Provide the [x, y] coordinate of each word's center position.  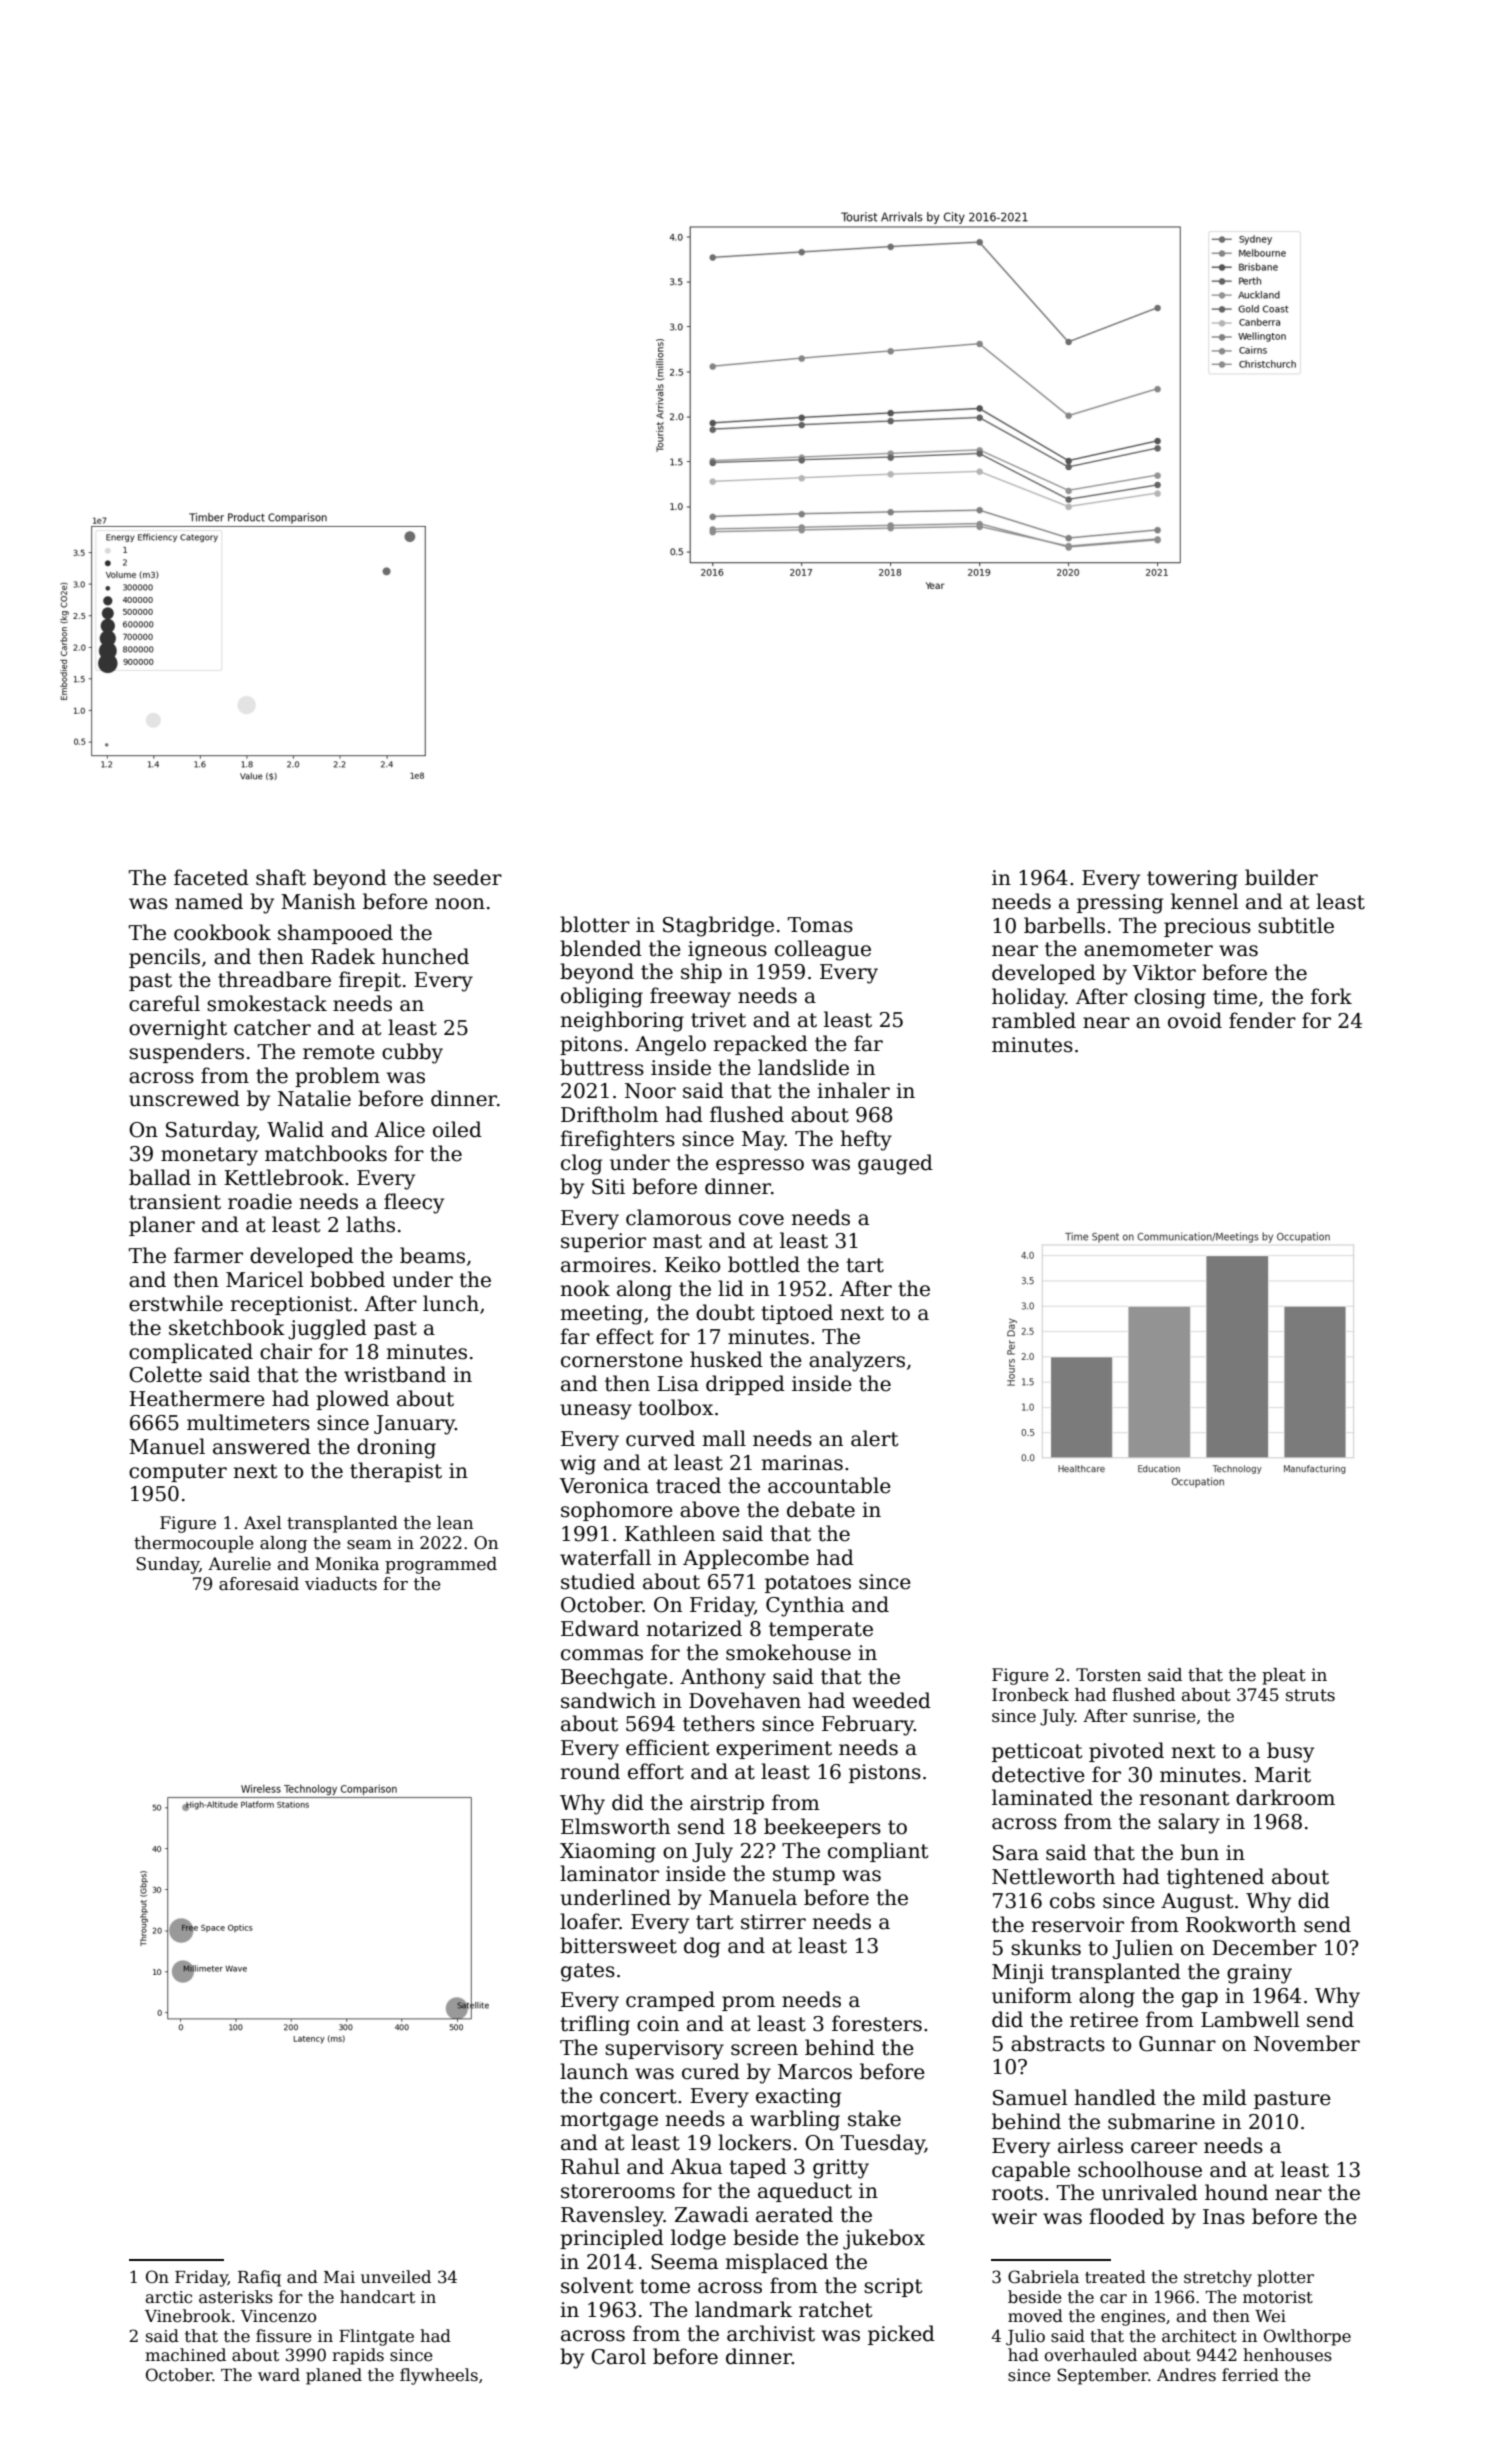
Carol [618, 2356]
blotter [595, 924]
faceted [211, 877]
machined [185, 2355]
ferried [1250, 2375]
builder [1281, 877]
